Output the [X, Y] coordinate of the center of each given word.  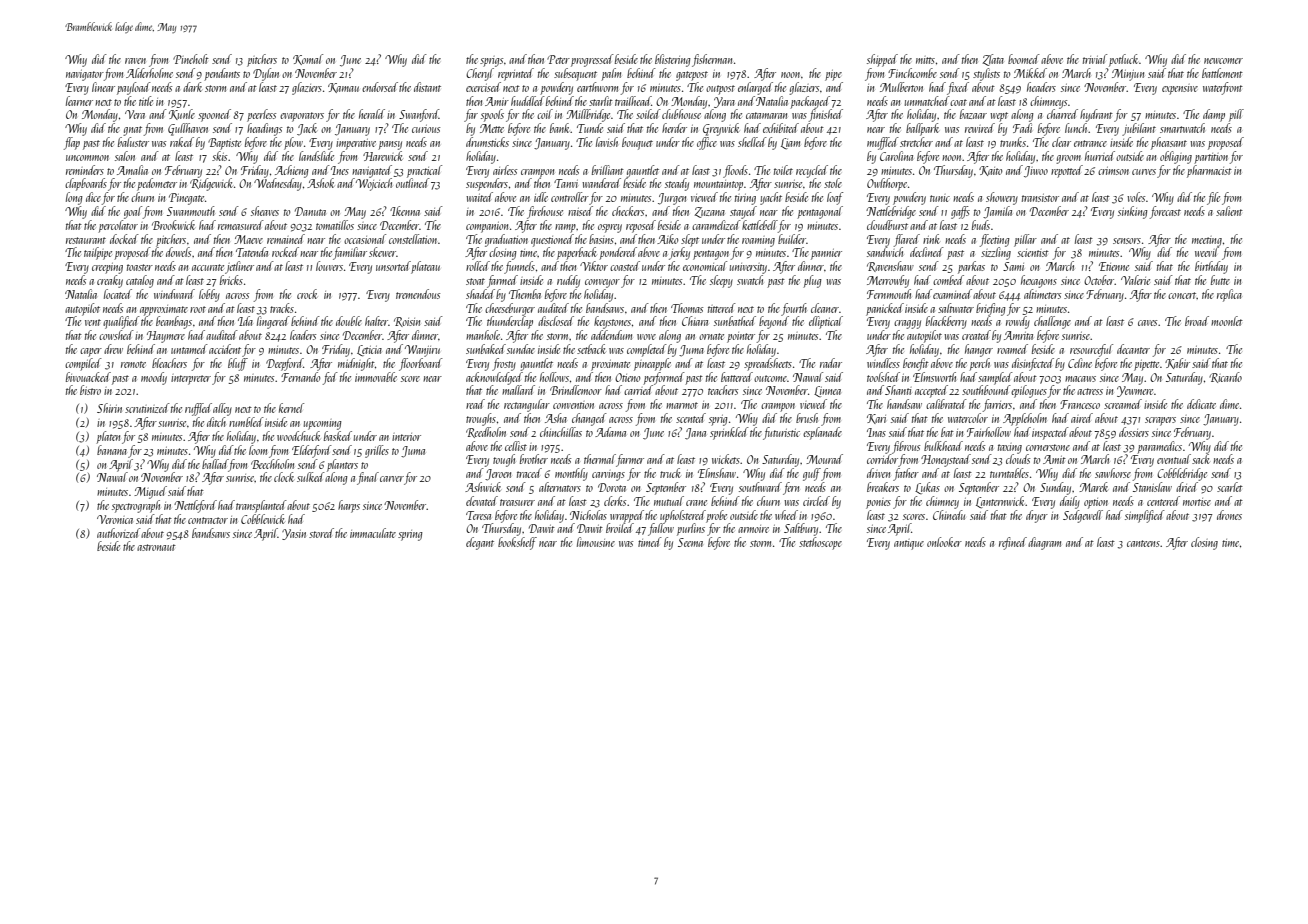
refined [1013, 543]
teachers [723, 390]
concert [1182, 295]
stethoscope [820, 543]
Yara [724, 102]
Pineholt [191, 59]
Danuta [310, 211]
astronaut [156, 547]
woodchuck [298, 436]
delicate [1201, 404]
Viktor [594, 266]
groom [1068, 159]
